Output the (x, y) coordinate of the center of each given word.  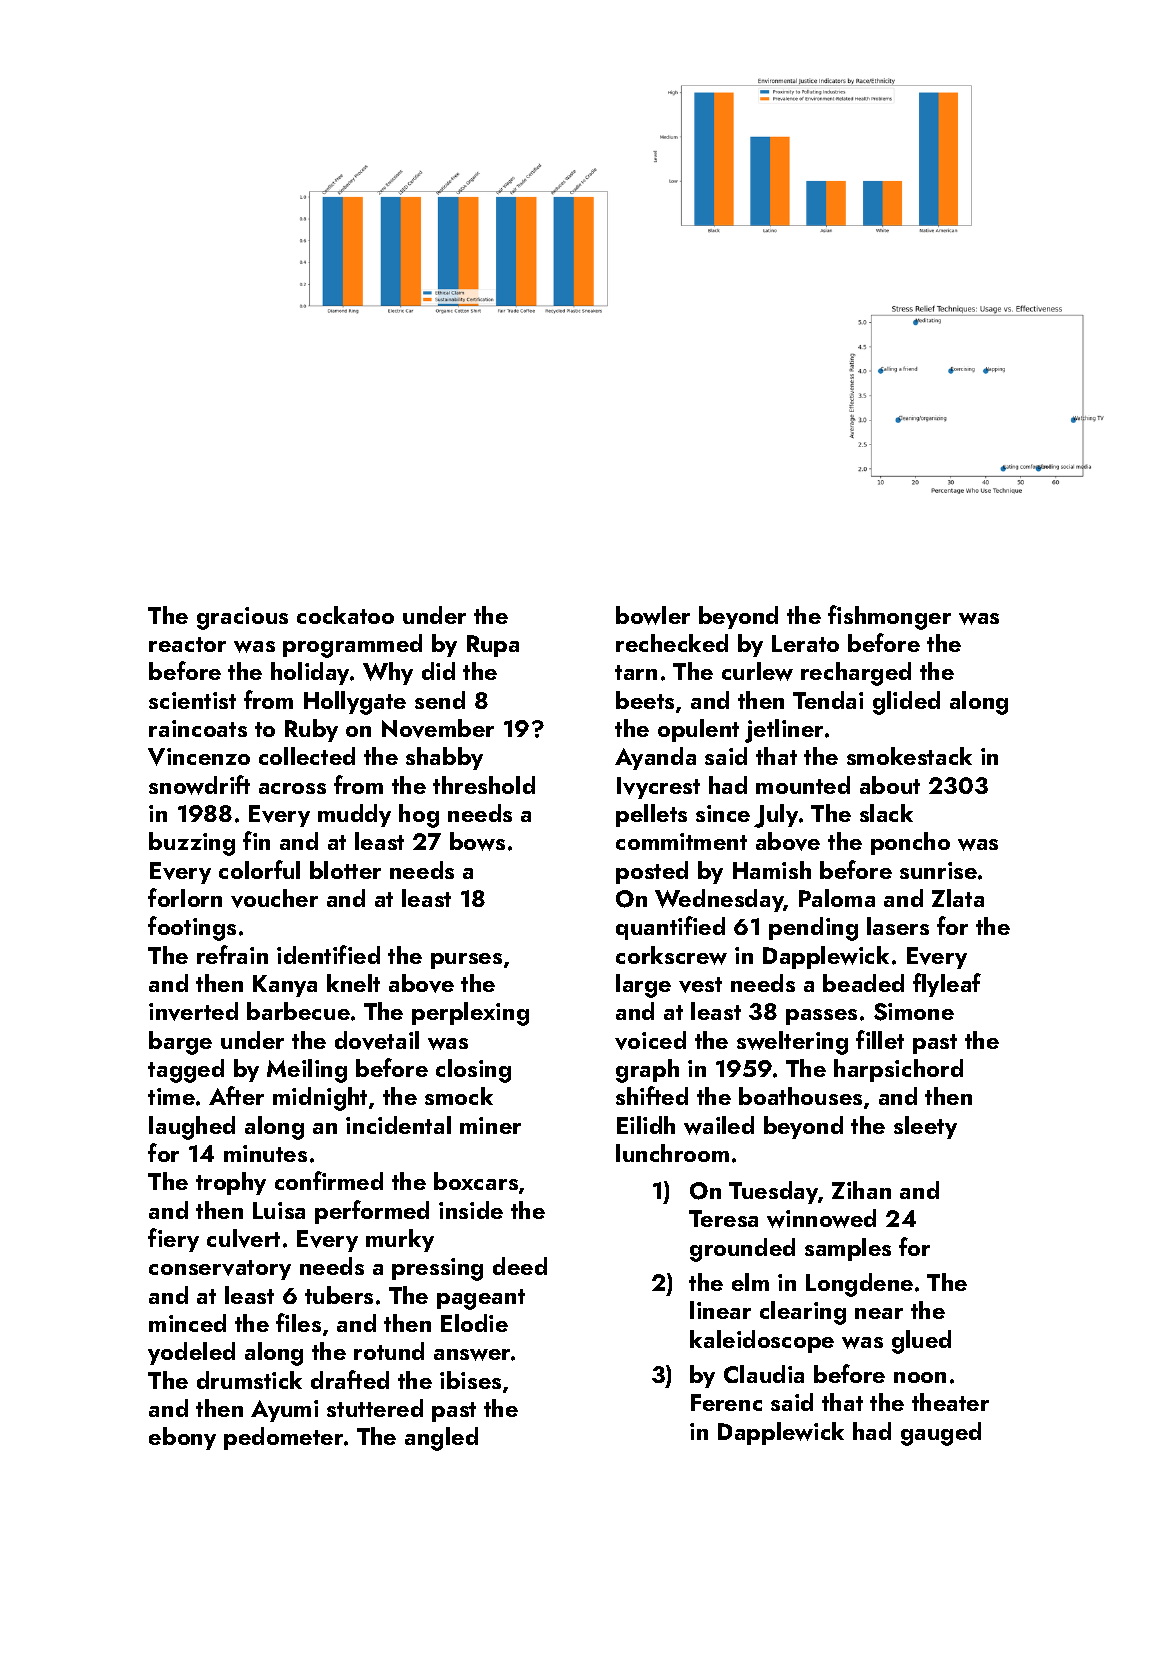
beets (645, 700)
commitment (681, 841)
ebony (182, 1438)
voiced (650, 1040)
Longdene (859, 1285)
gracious (242, 618)
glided (906, 703)
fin (256, 840)
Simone (914, 1012)
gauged (941, 1434)
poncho (910, 843)
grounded (742, 1250)
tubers (339, 1295)
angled (441, 1439)
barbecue (298, 1011)
